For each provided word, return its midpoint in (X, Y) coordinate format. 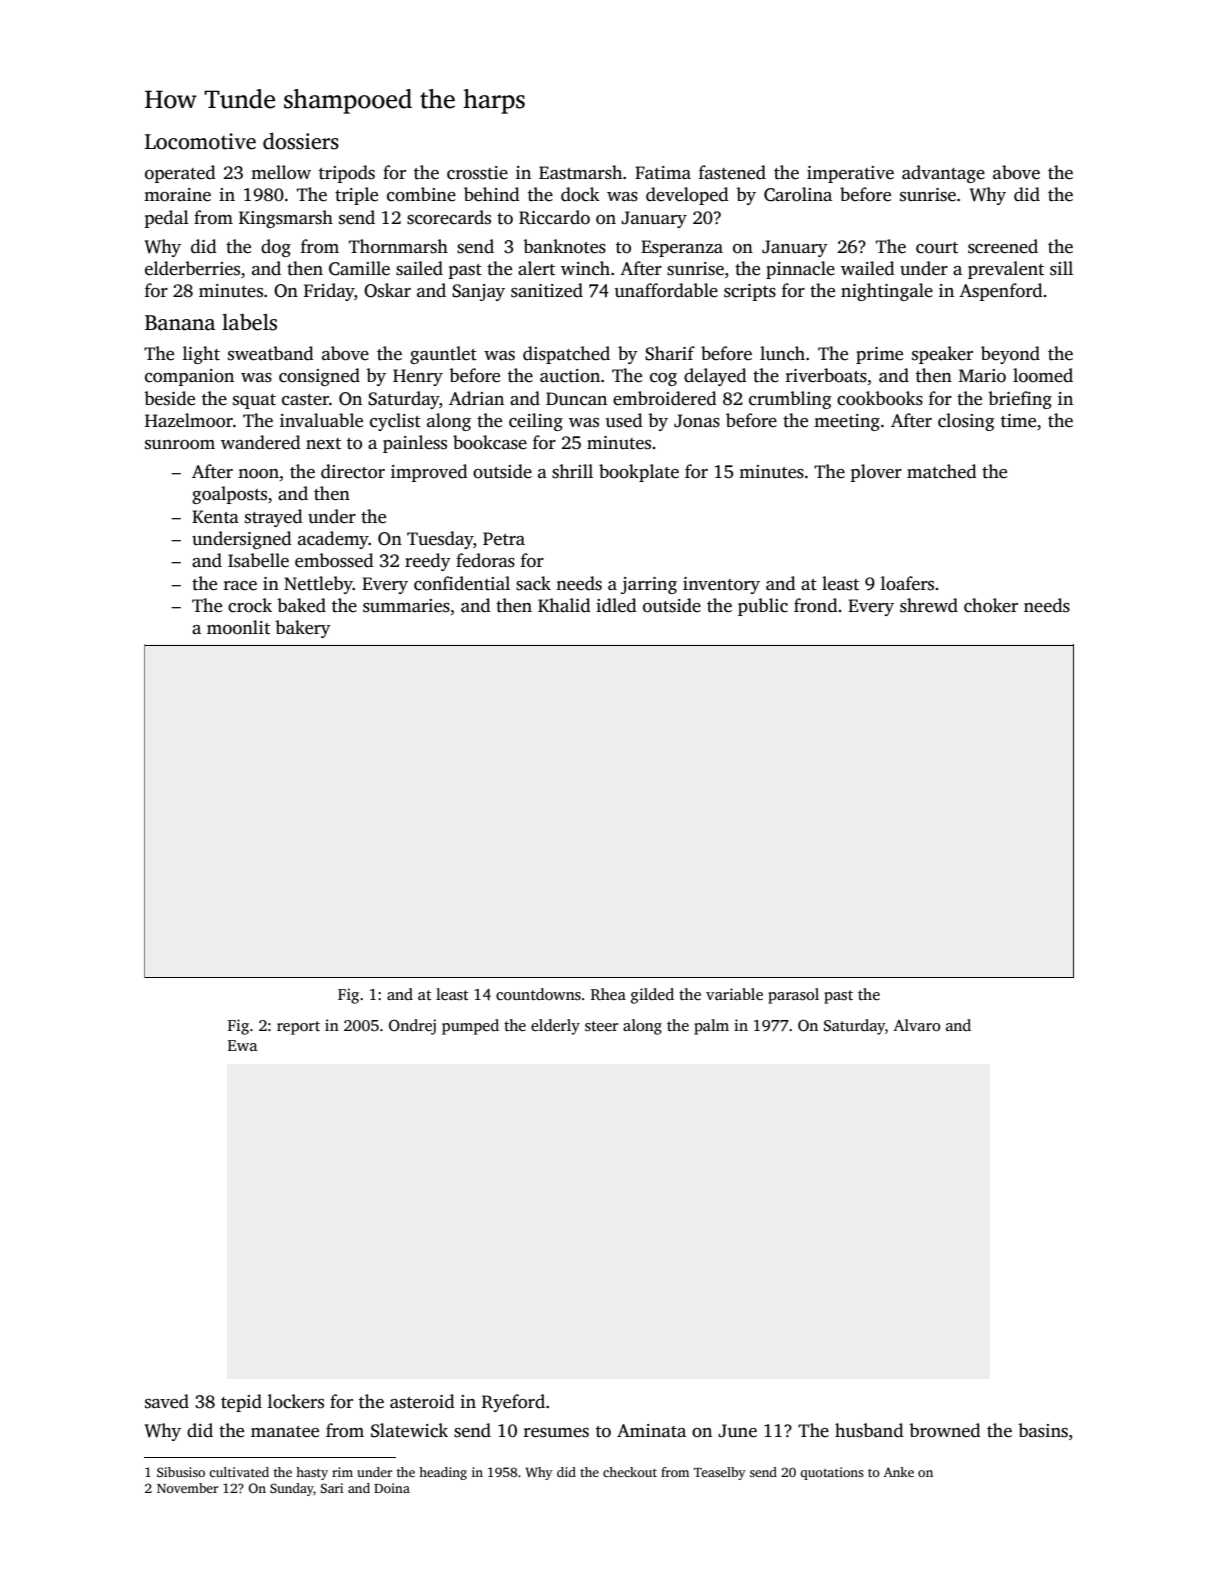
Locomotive (200, 141)
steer (601, 1026)
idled (616, 605)
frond (816, 605)
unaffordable (666, 290)
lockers (296, 1401)
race (240, 586)
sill (1061, 268)
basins (1043, 1430)
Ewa (242, 1045)
